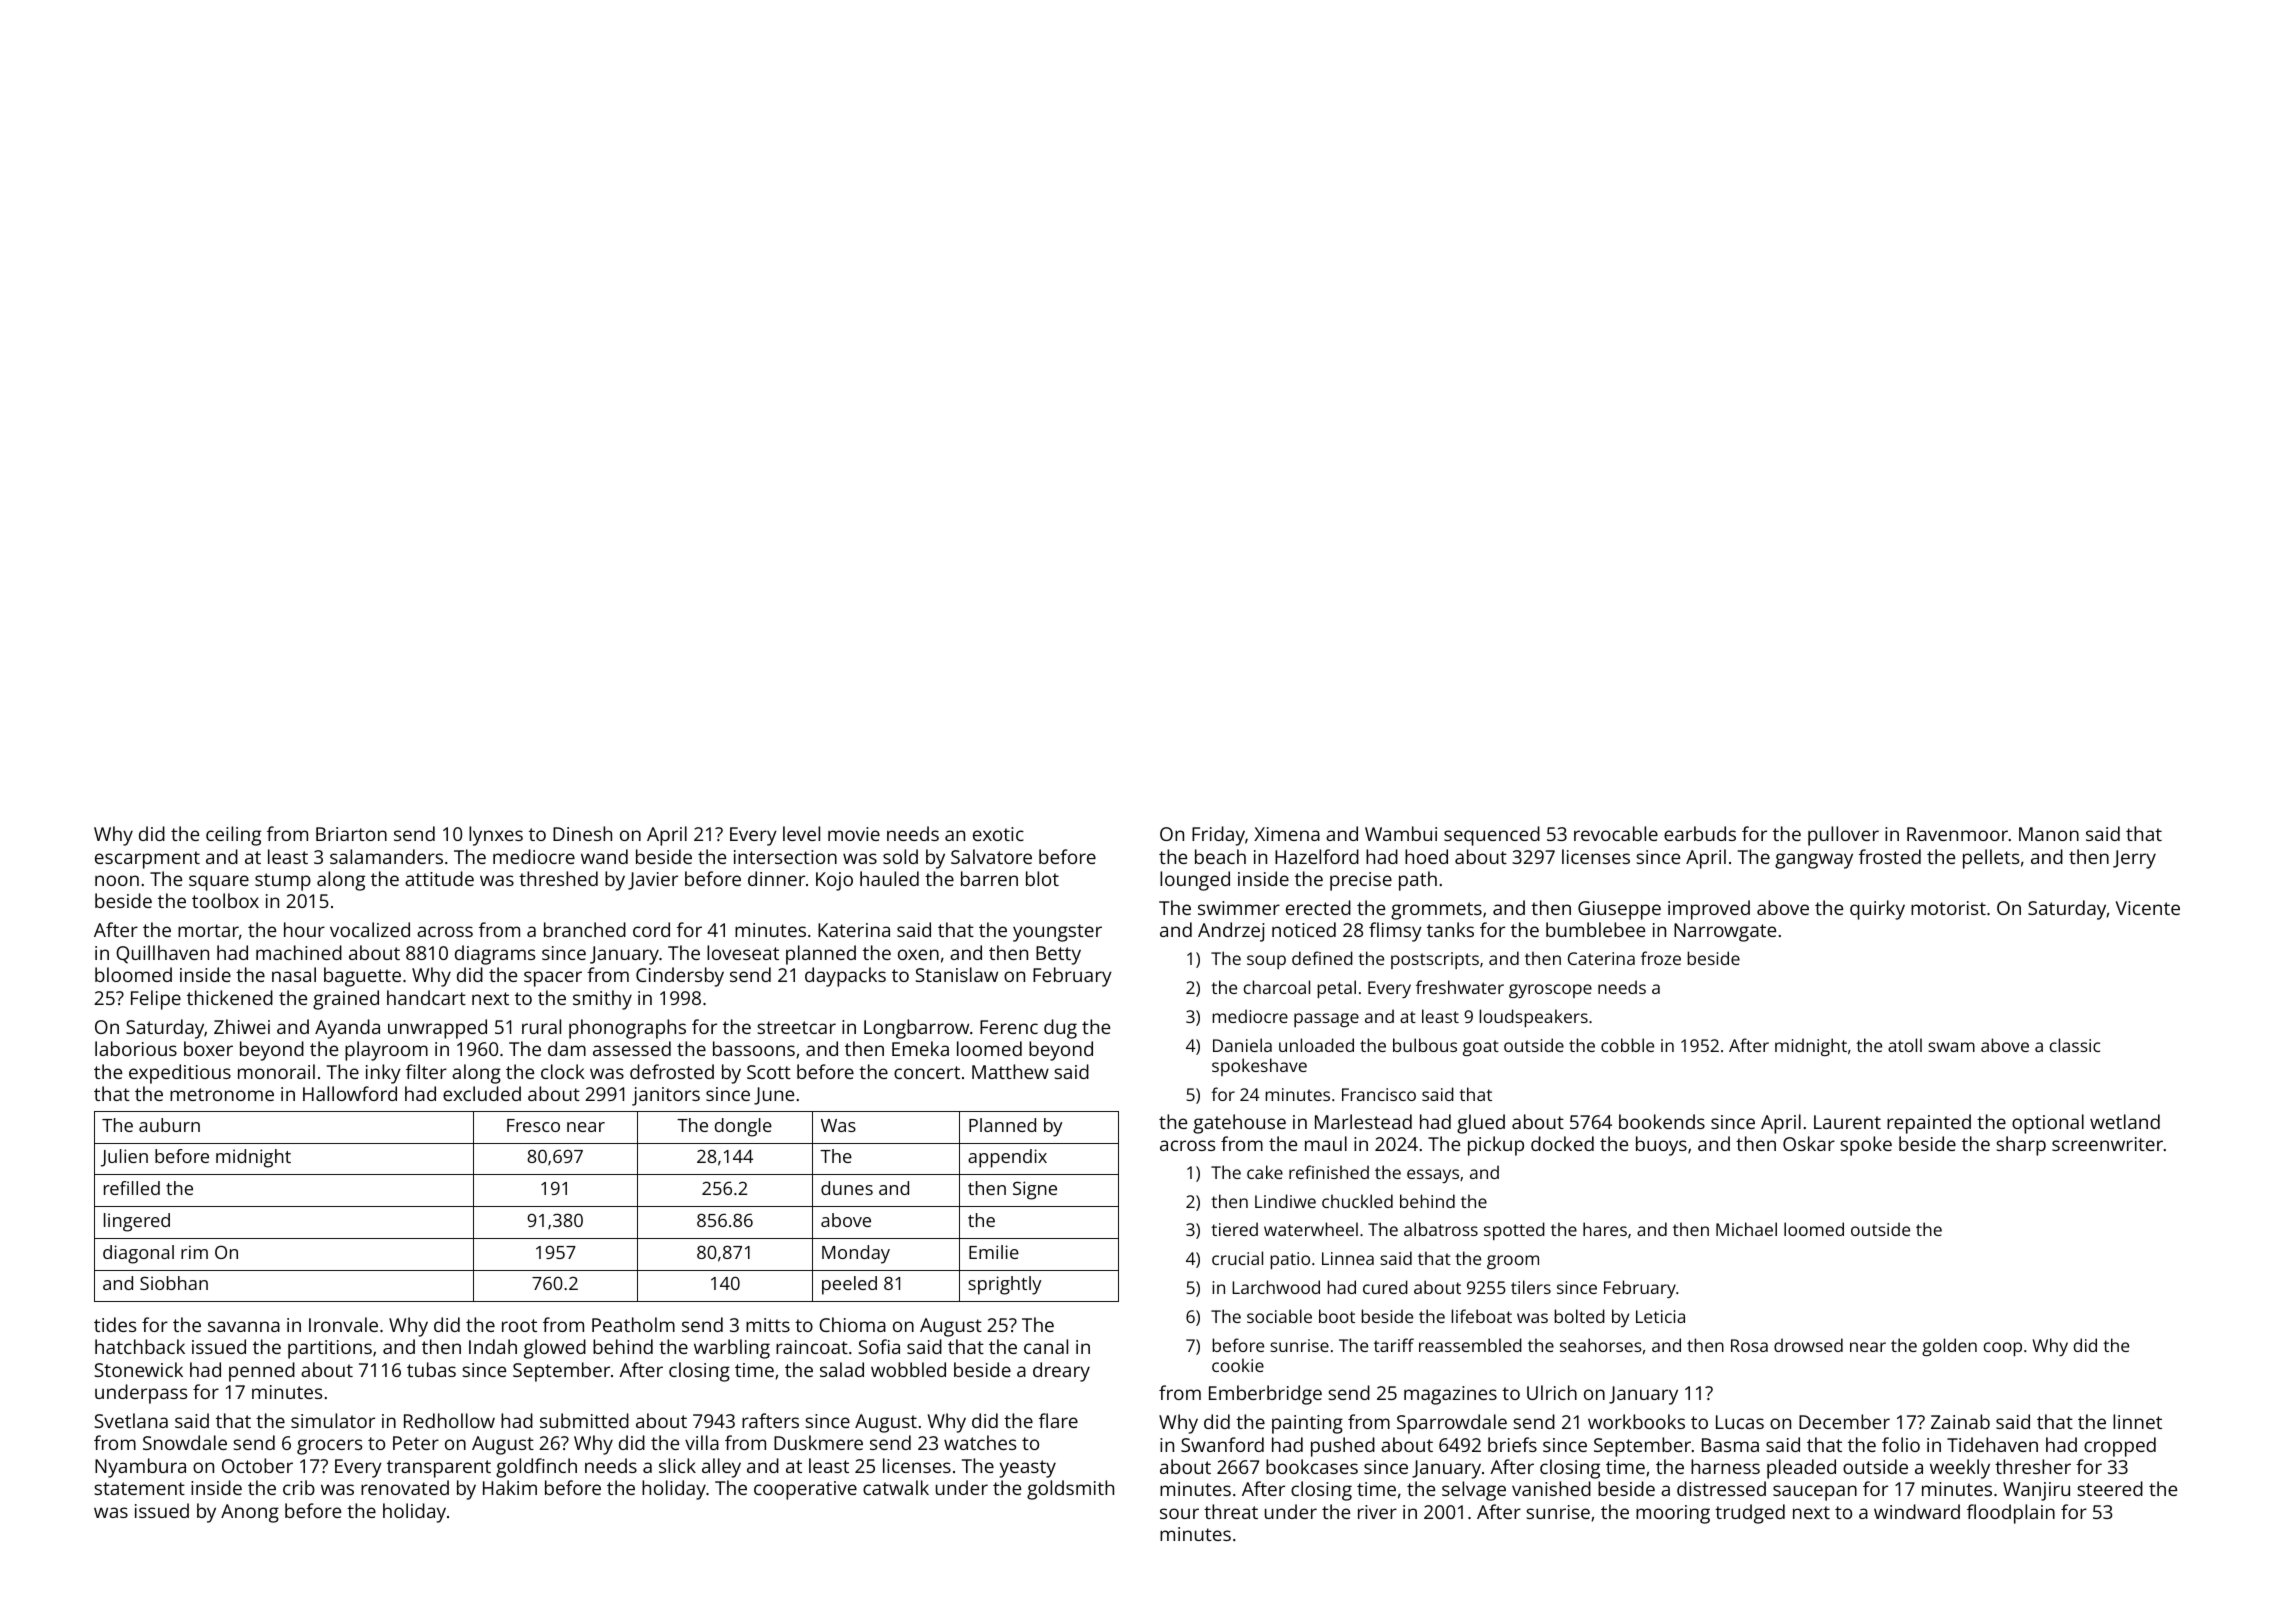  Describe the element at coordinates (1470, 1345) in the screenshot. I see `reassembled` at that location.
